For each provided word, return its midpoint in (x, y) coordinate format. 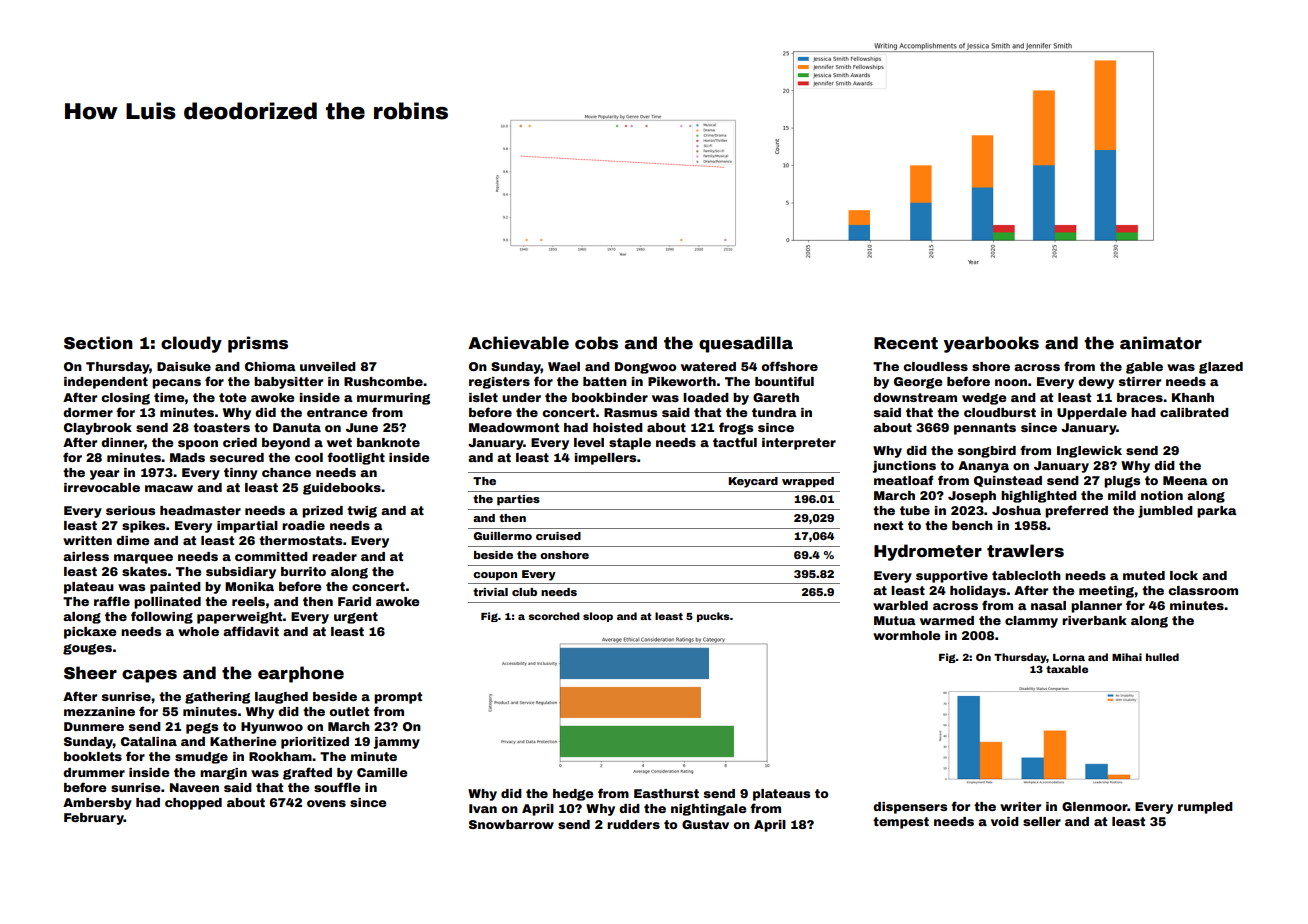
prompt (398, 698)
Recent (906, 343)
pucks (713, 617)
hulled (1162, 657)
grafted (307, 773)
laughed (281, 698)
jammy (396, 743)
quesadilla (746, 344)
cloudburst (1000, 412)
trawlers (1025, 551)
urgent (356, 618)
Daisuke (184, 366)
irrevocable (102, 487)
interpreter (799, 444)
